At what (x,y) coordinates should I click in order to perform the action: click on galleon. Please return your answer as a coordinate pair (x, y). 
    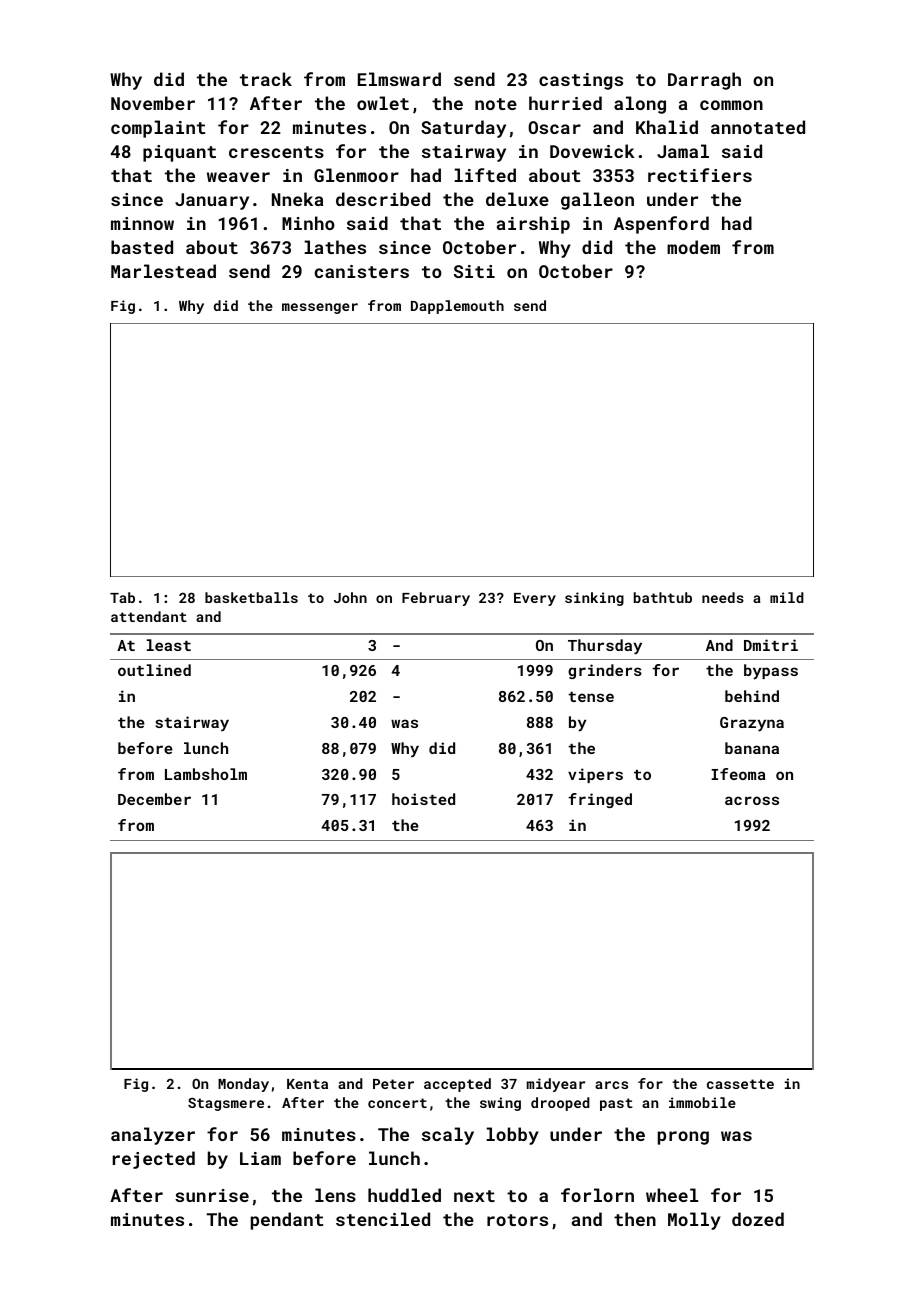
    Looking at the image, I should click on (597, 201).
